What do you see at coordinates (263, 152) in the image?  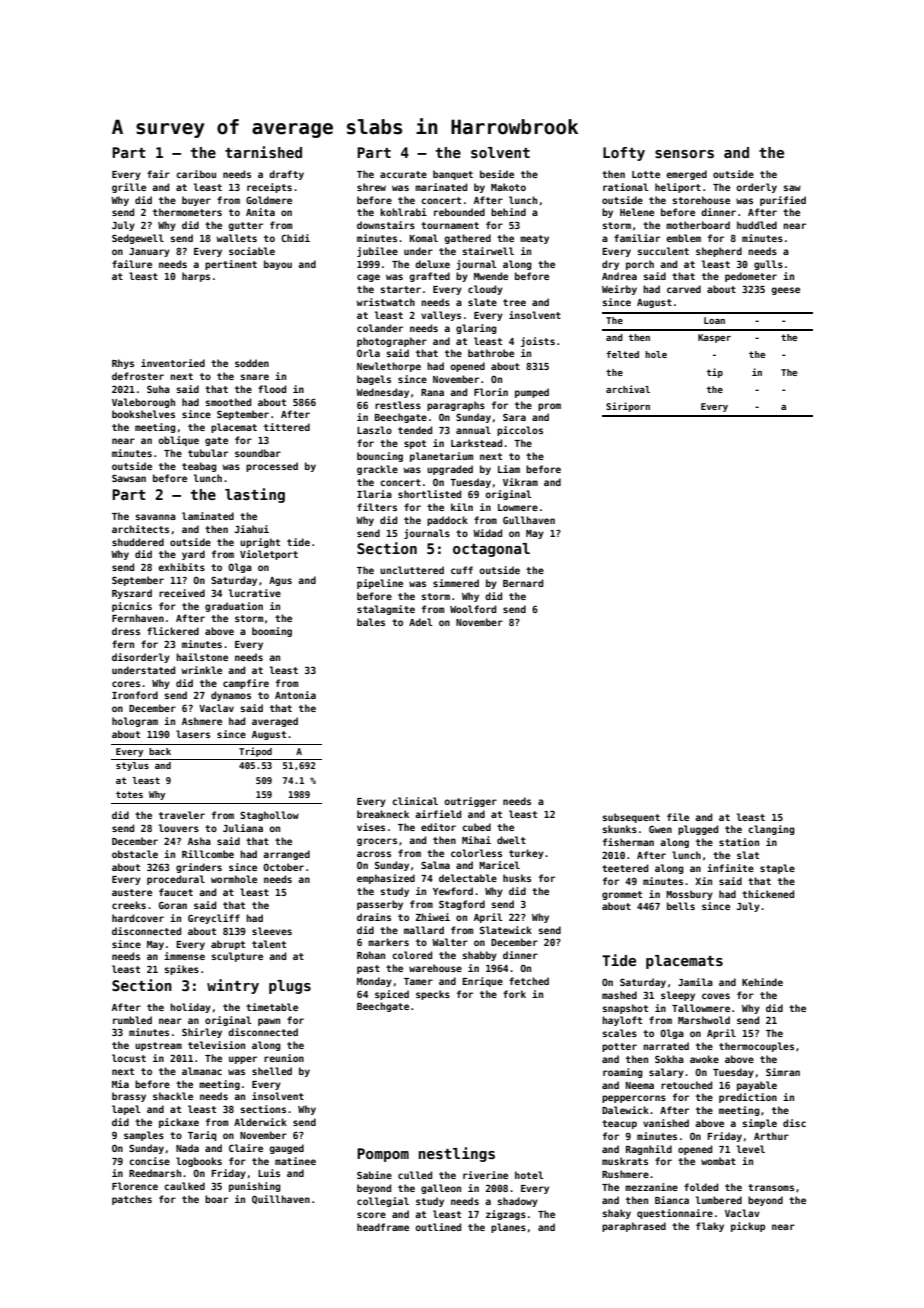 I see `tarnished` at bounding box center [263, 152].
